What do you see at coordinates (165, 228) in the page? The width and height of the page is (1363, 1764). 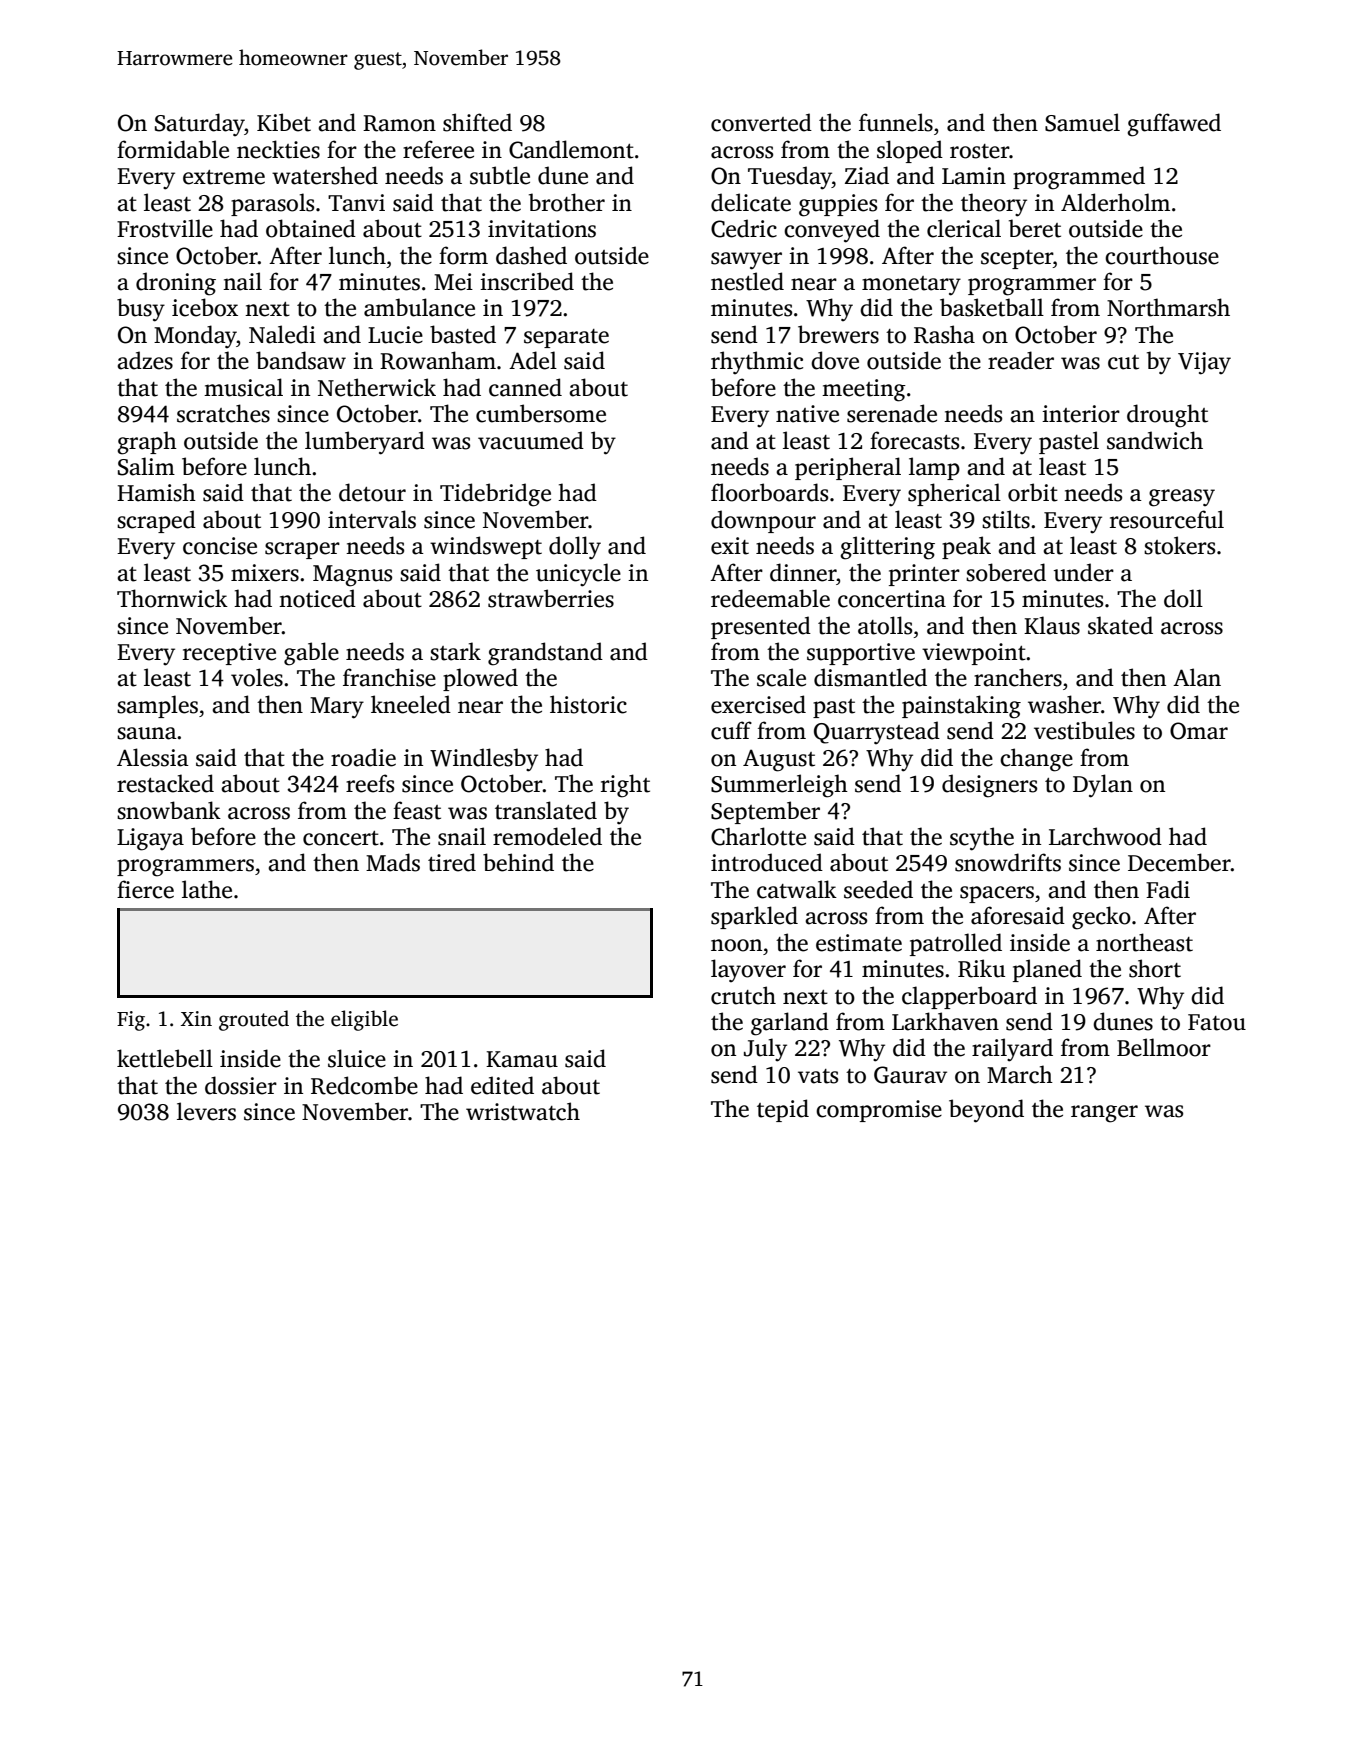 I see `Frostville` at bounding box center [165, 228].
